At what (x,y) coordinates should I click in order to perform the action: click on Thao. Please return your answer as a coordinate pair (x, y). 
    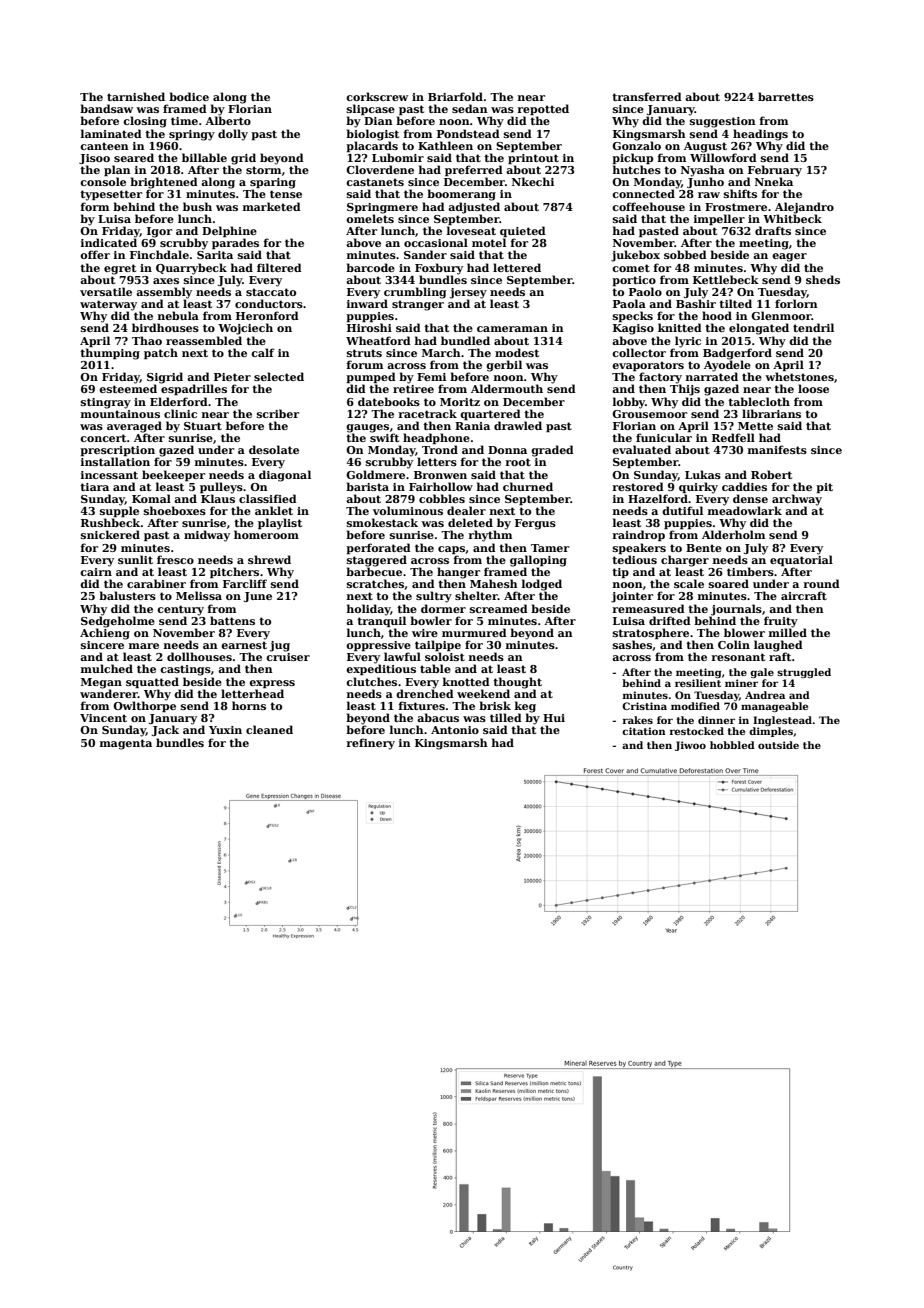
    Looking at the image, I should click on (147, 340).
